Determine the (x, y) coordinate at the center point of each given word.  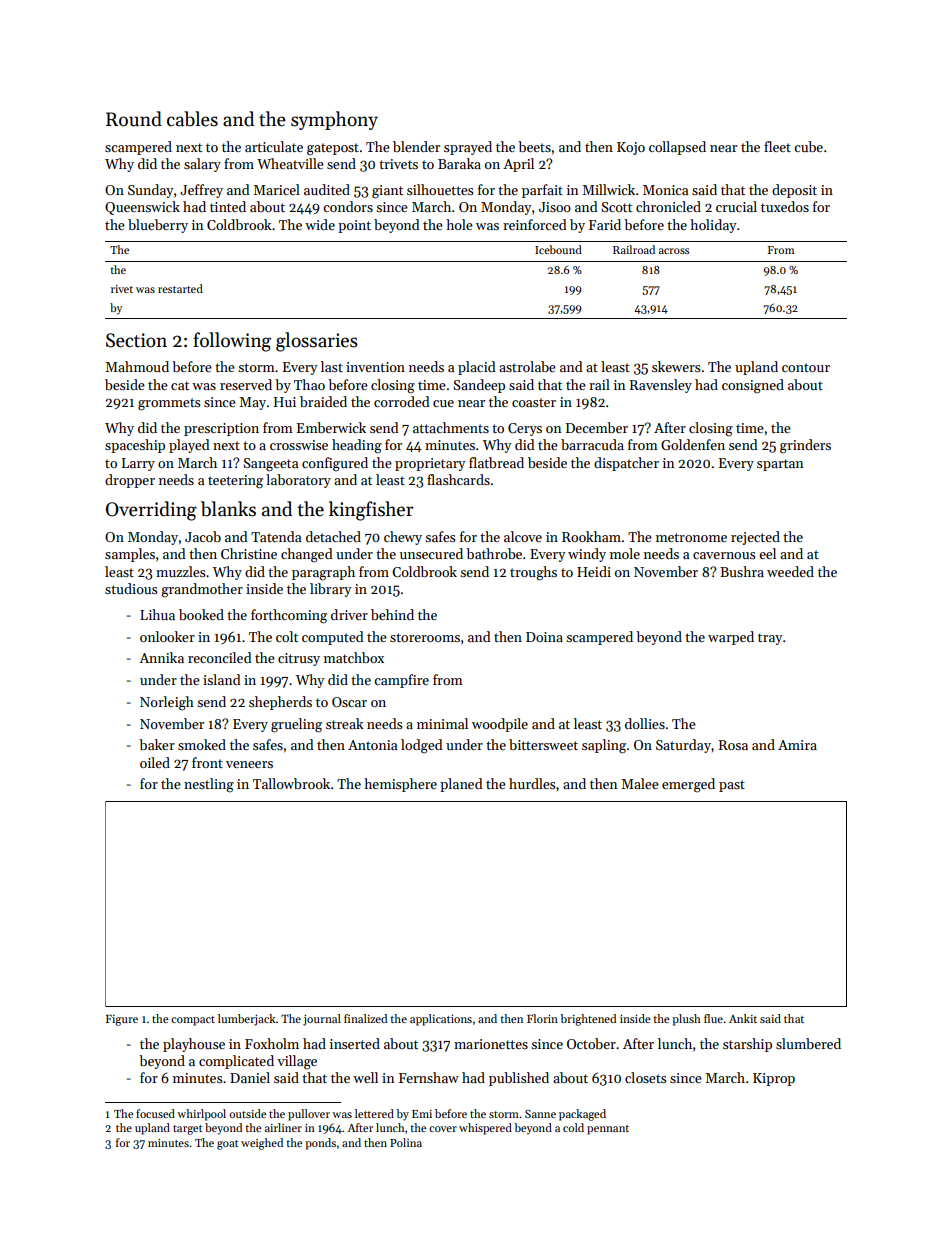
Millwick (608, 189)
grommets (169, 404)
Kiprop (774, 1079)
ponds (320, 1144)
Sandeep (479, 386)
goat (228, 1145)
